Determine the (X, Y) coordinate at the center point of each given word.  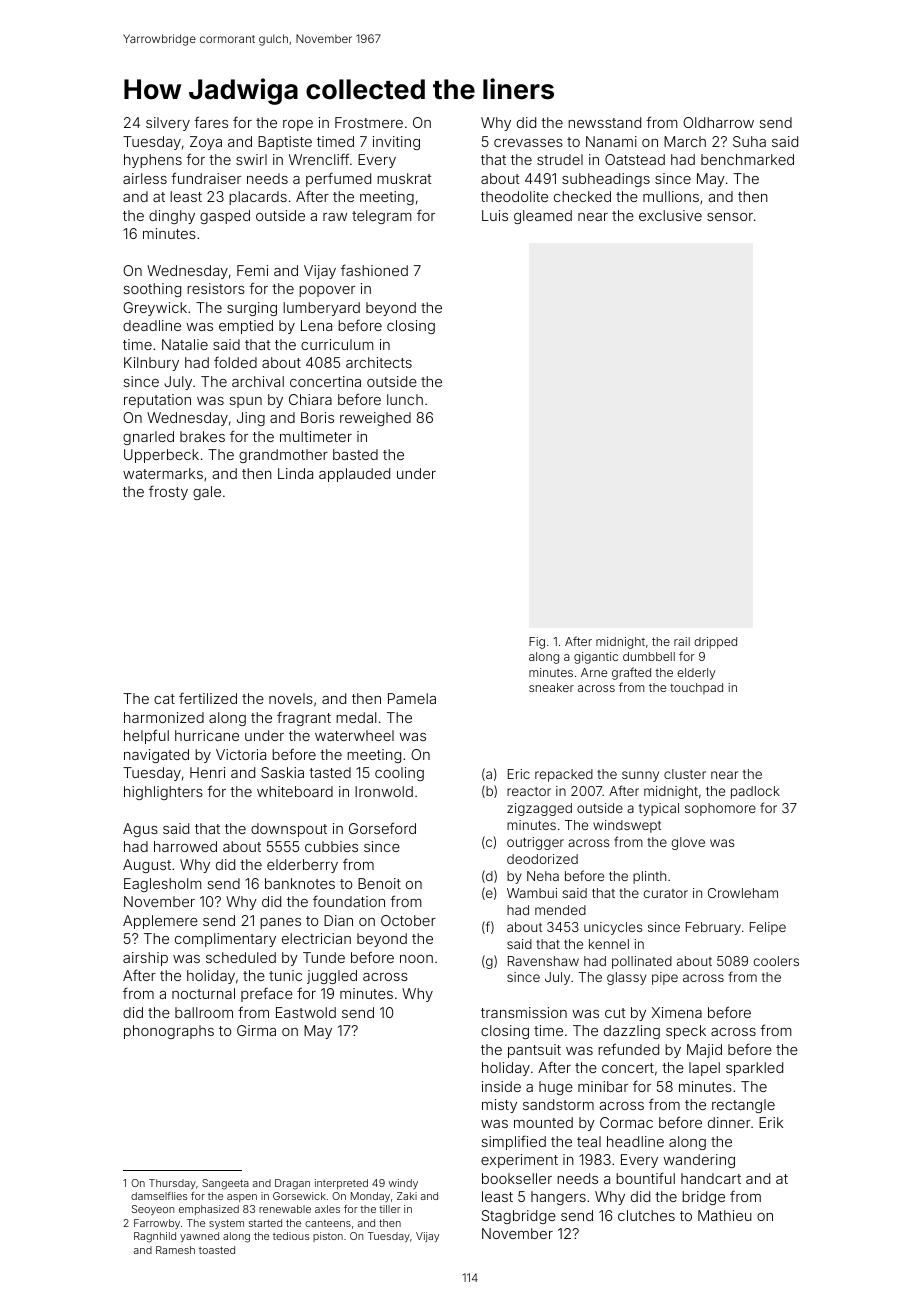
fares (211, 122)
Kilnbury (151, 364)
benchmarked (747, 159)
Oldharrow (718, 122)
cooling (399, 774)
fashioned (374, 270)
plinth (649, 877)
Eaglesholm (162, 885)
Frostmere (369, 122)
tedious (291, 1236)
